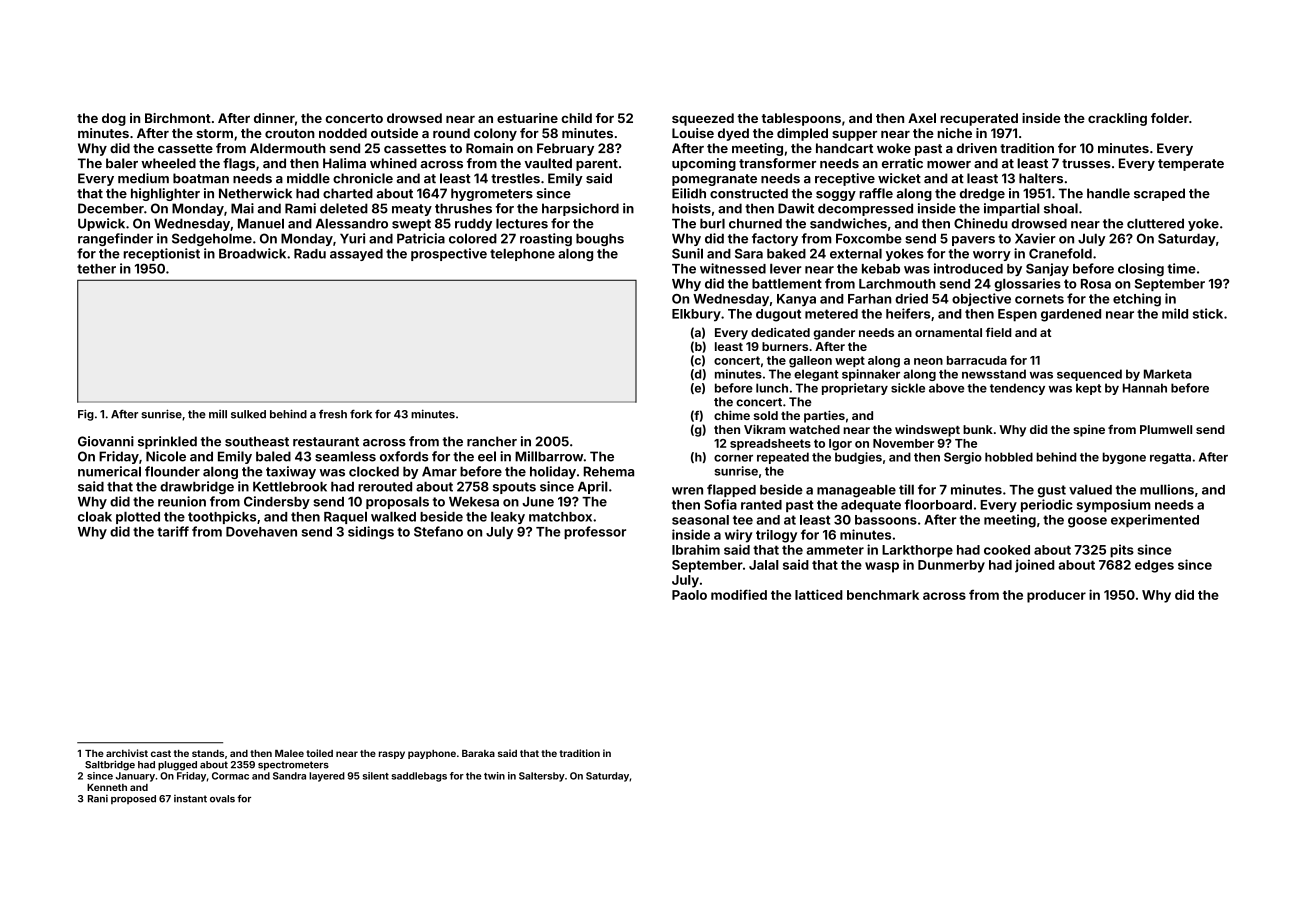 The width and height of the page is (1308, 924). What do you see at coordinates (1168, 374) in the page?
I see `Marketa` at bounding box center [1168, 374].
